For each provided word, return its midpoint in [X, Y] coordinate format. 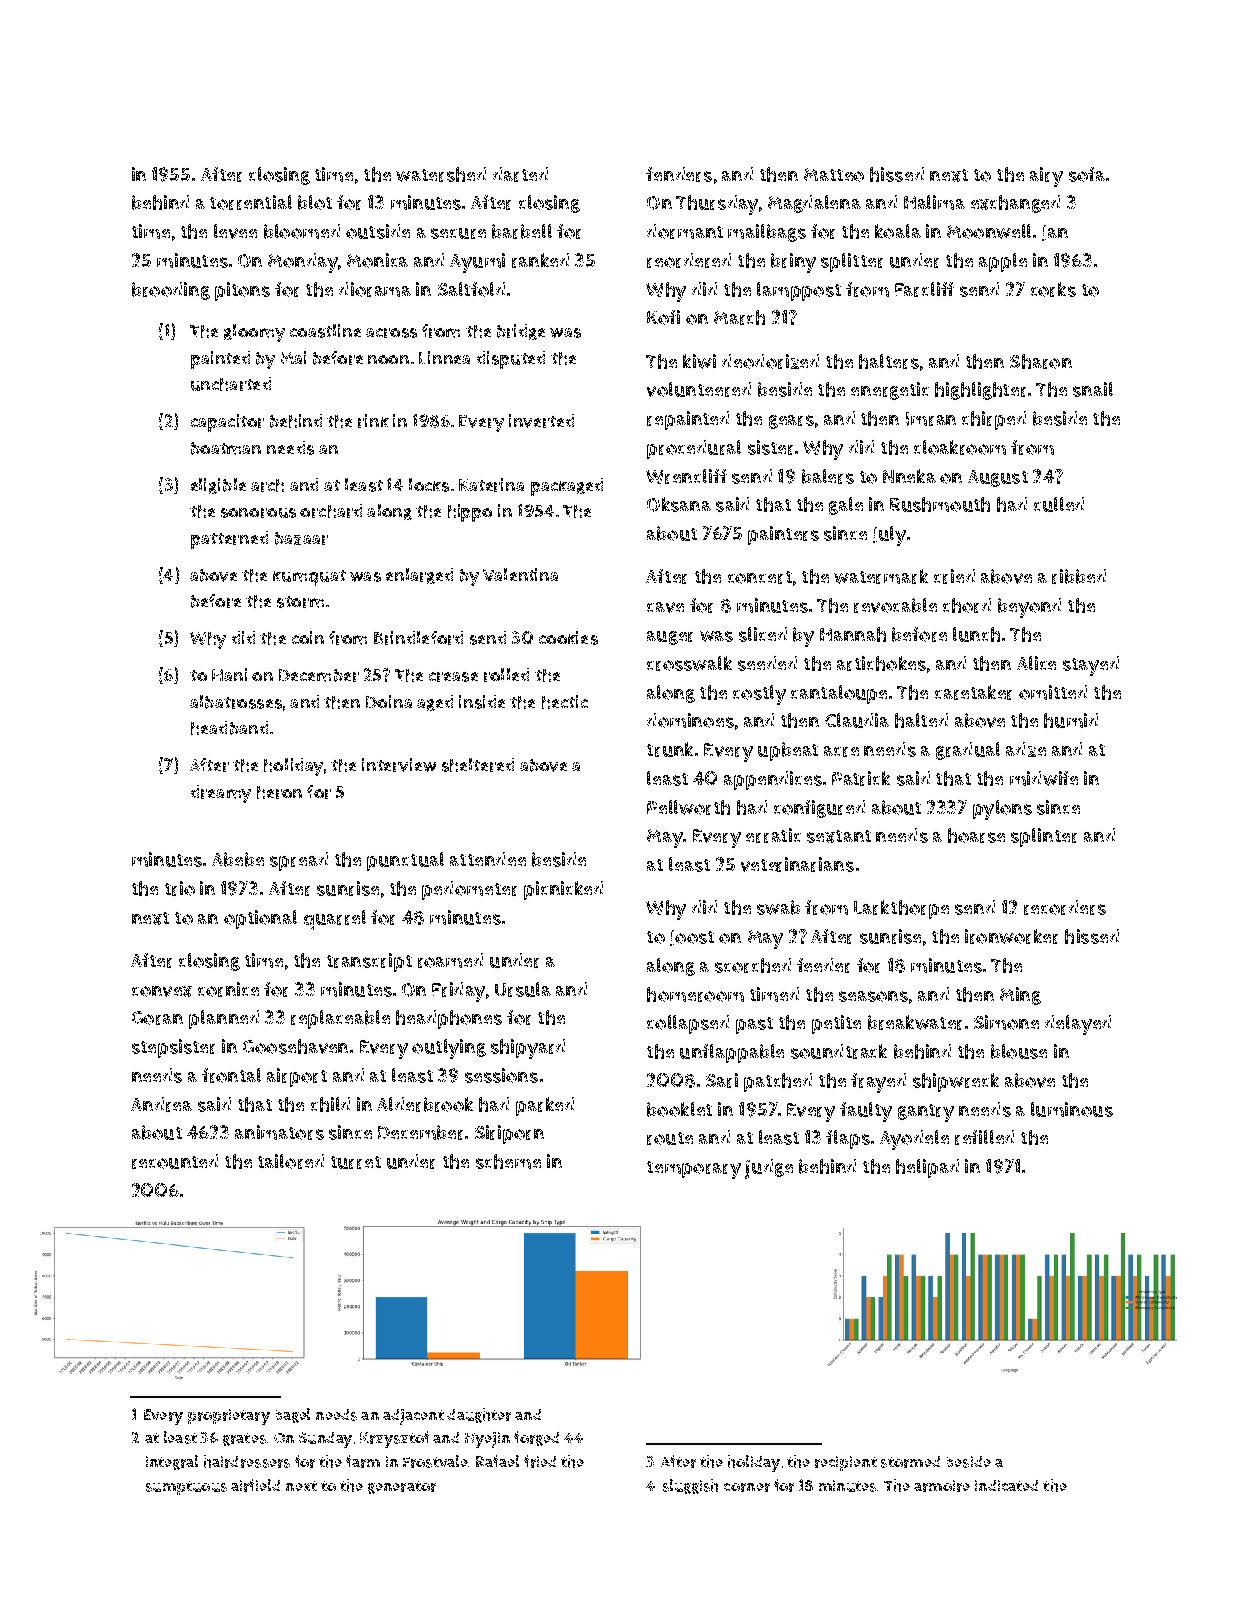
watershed [441, 174]
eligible [218, 486]
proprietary [229, 1417]
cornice [228, 989]
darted [520, 174]
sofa [1087, 174]
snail [1093, 389]
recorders [1065, 907]
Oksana [679, 504]
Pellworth [688, 807]
